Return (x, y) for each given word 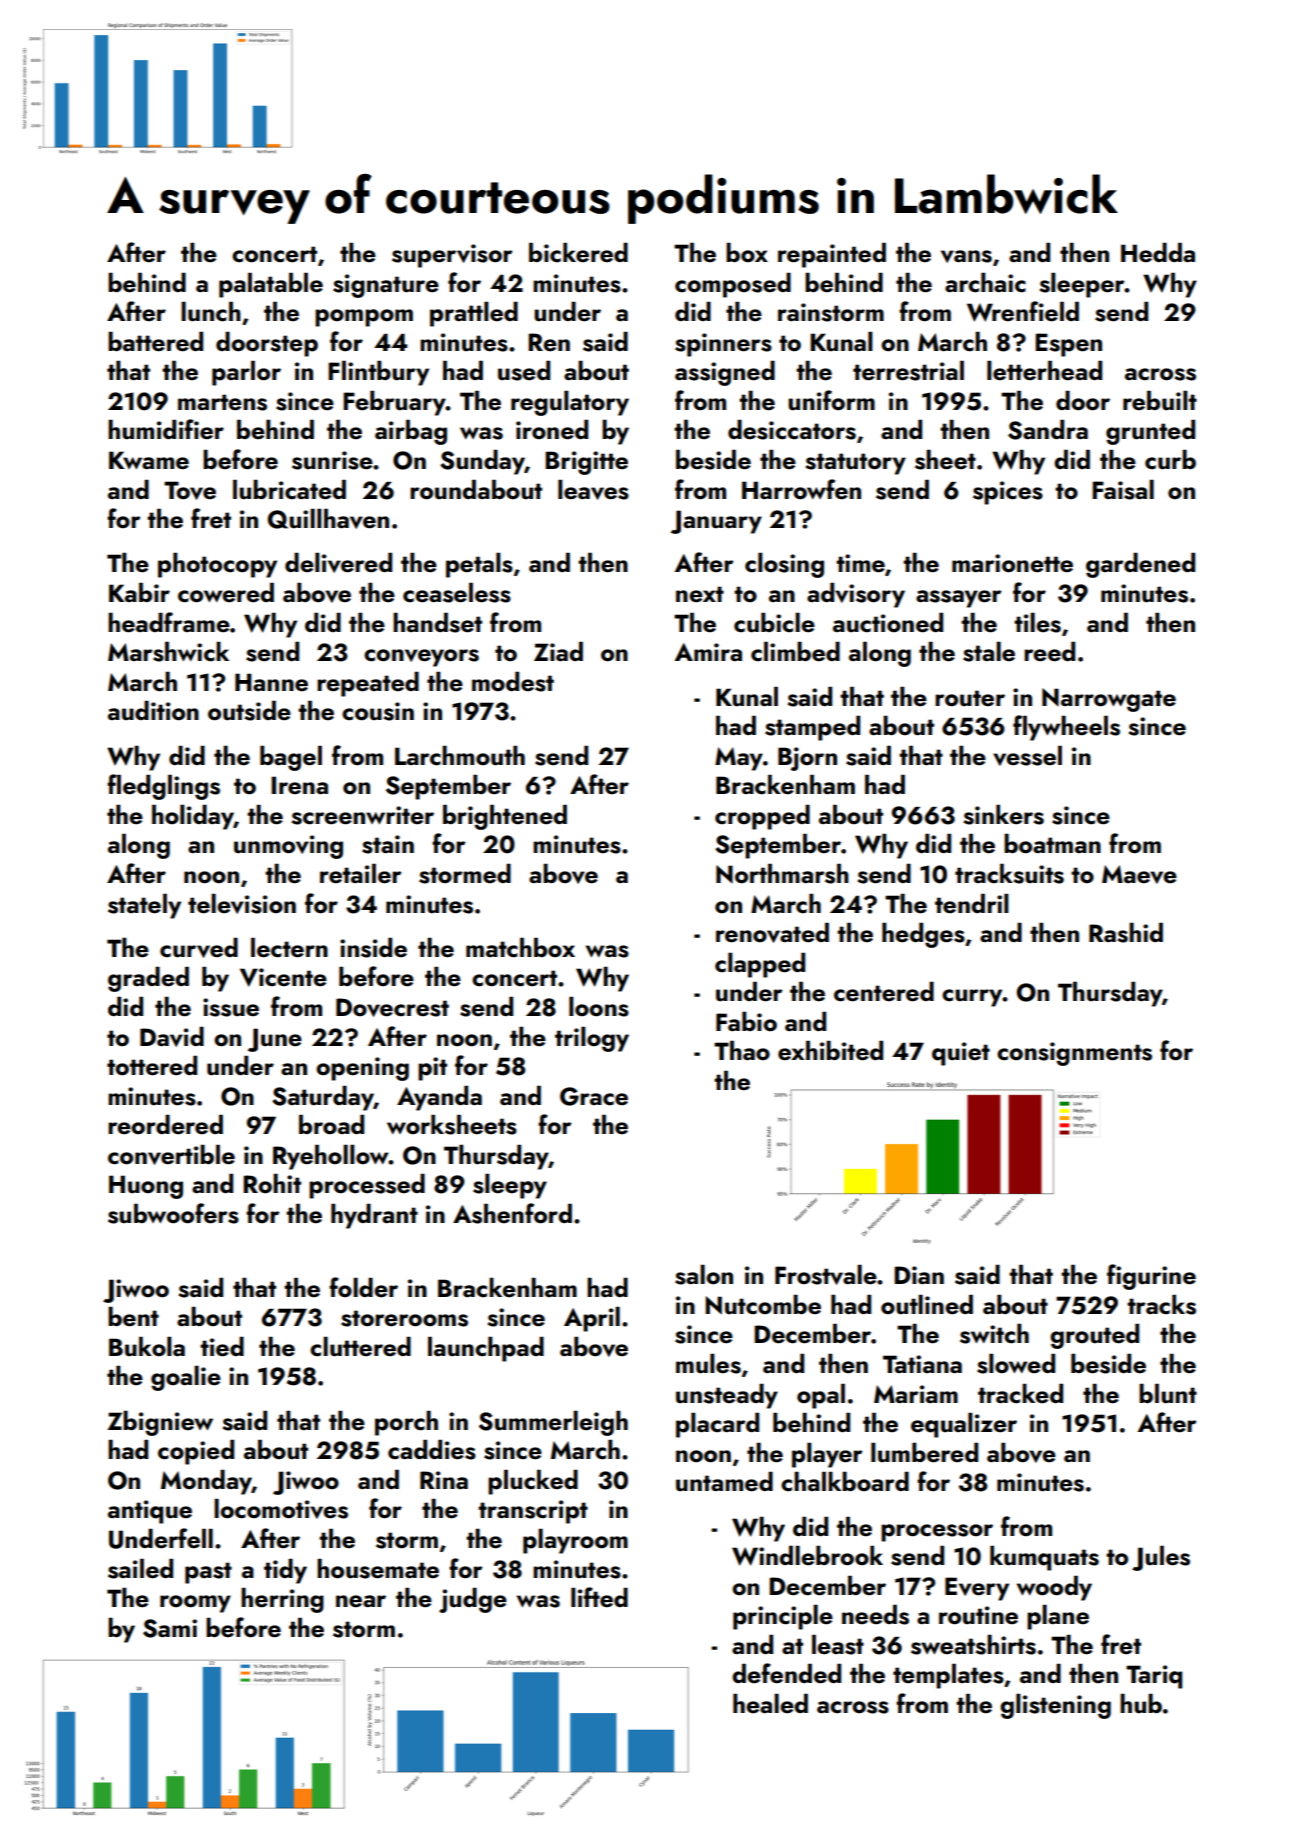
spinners (723, 345)
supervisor (452, 256)
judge (473, 1600)
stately (144, 906)
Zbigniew (160, 1423)
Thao (742, 1051)
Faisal (1123, 490)
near (361, 1601)
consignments (1074, 1054)
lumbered (924, 1453)
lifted (599, 1597)
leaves (593, 490)
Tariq (1154, 1677)
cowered (226, 593)
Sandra (1048, 430)
